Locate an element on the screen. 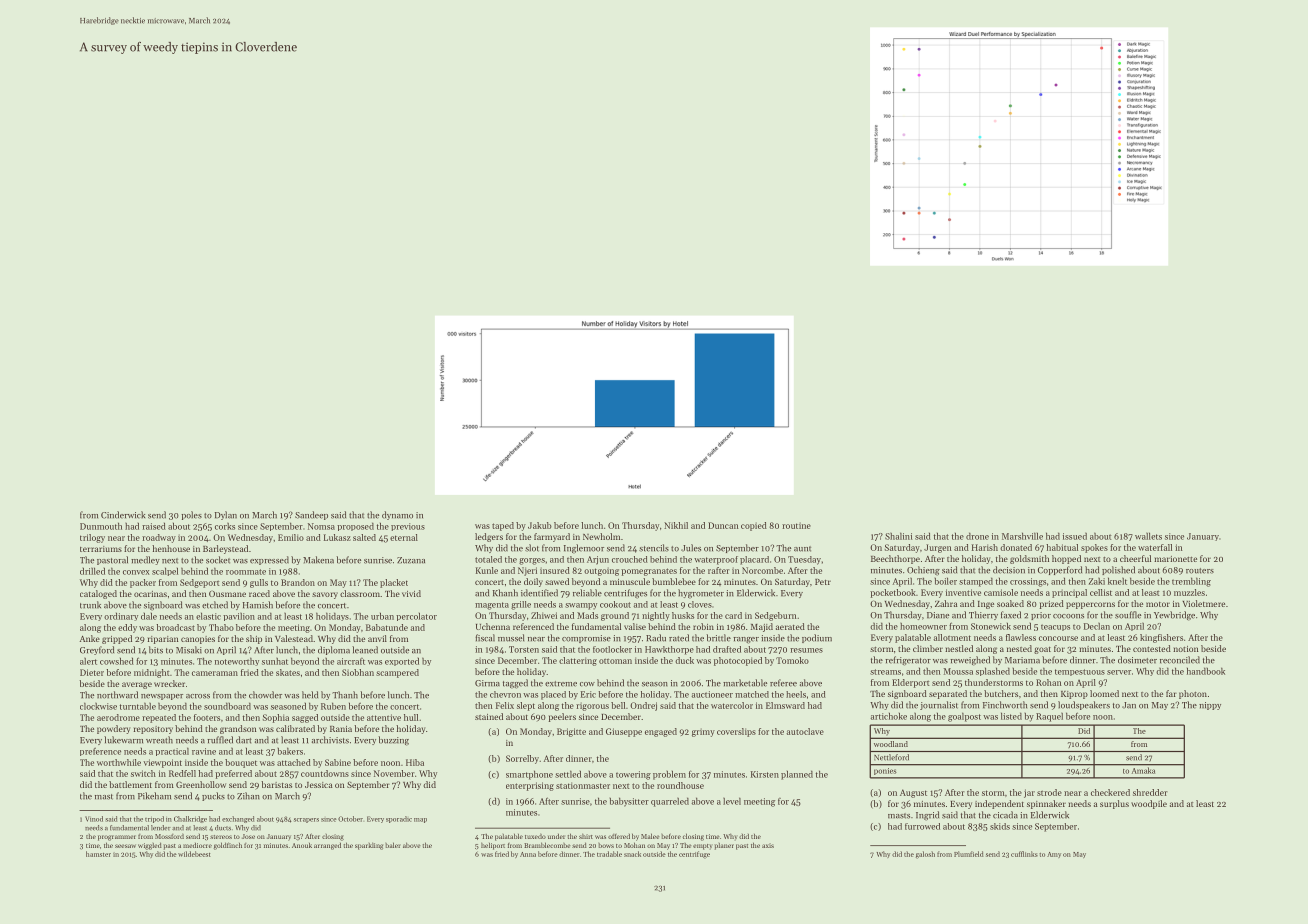 The height and width of the screenshot is (924, 1308). Felix is located at coordinates (505, 705).
